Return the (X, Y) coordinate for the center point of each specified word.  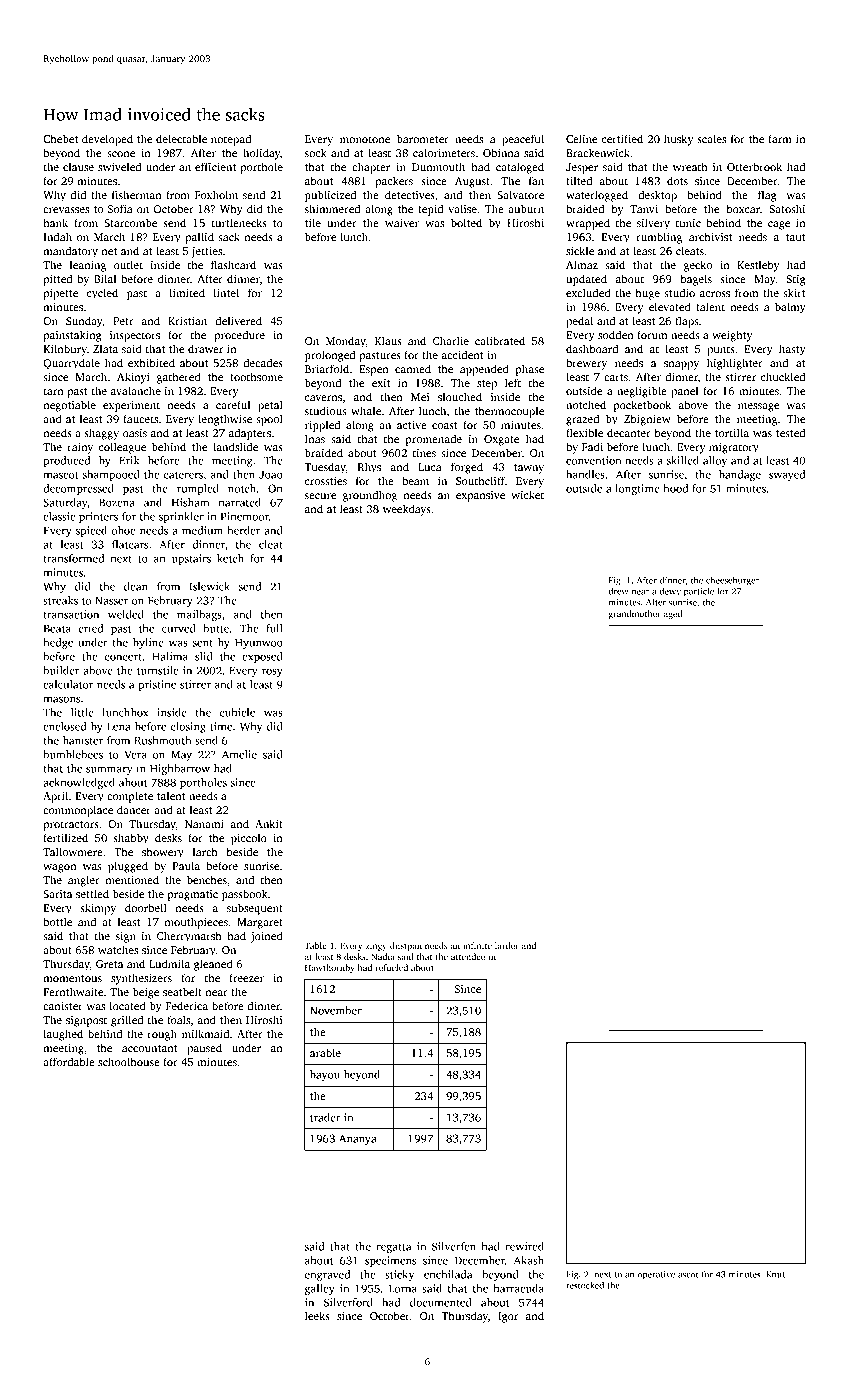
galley (320, 1289)
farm (780, 138)
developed (107, 140)
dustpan (406, 946)
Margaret (260, 923)
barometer (423, 138)
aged (673, 614)
